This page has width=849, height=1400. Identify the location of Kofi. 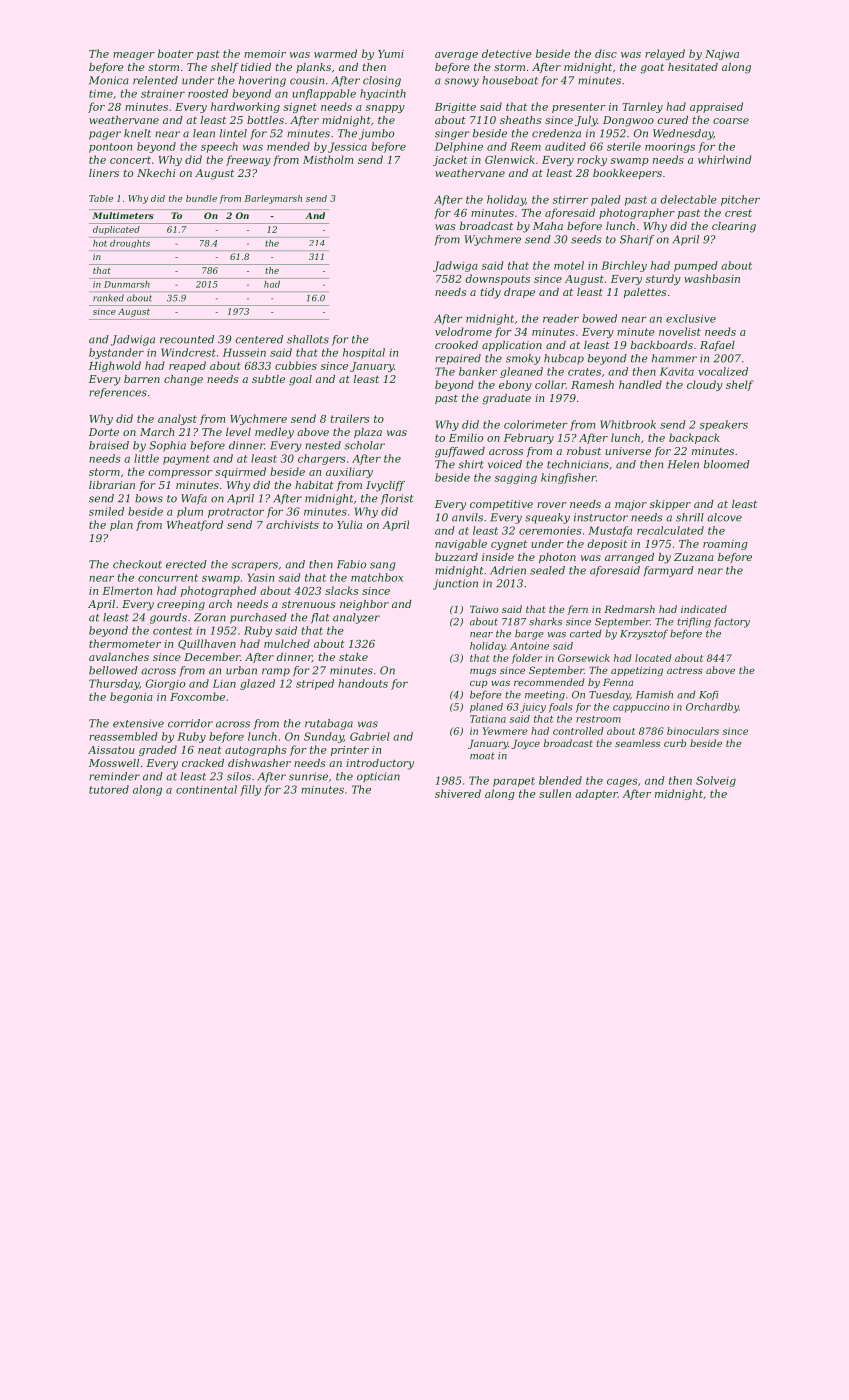
(709, 695).
